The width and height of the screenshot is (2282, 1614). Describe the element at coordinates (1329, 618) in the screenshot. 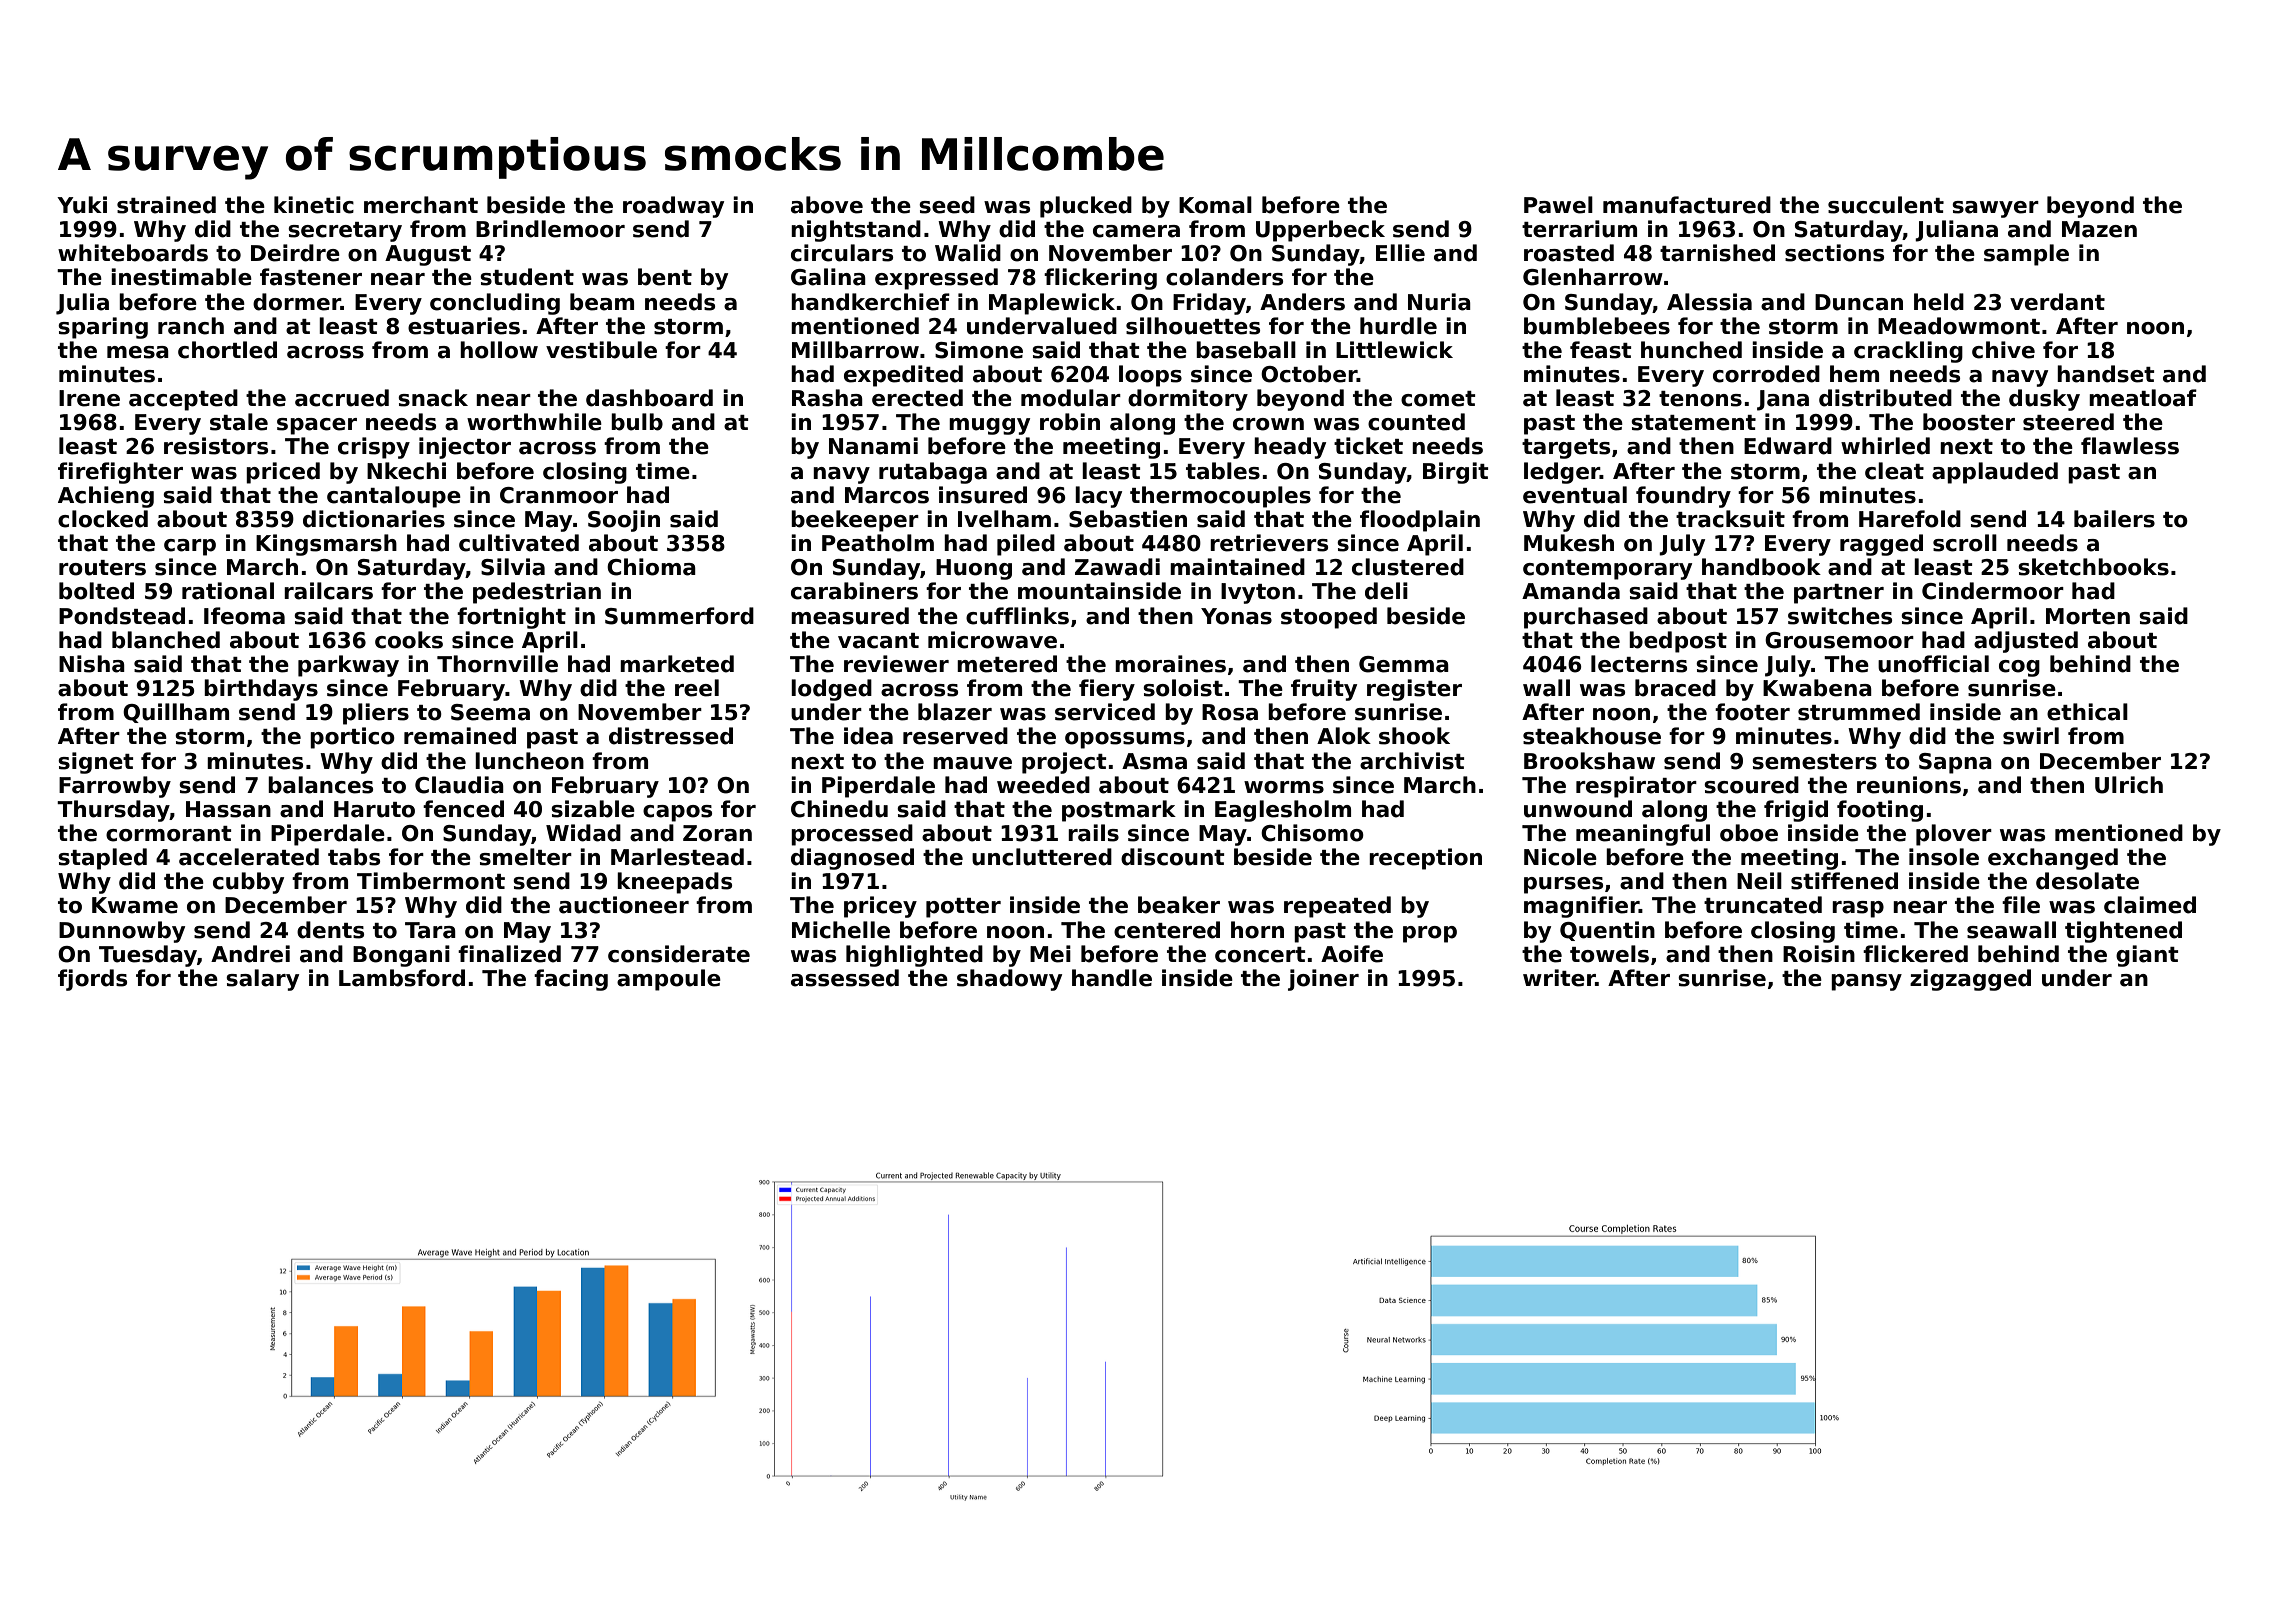

I see `stooped` at that location.
